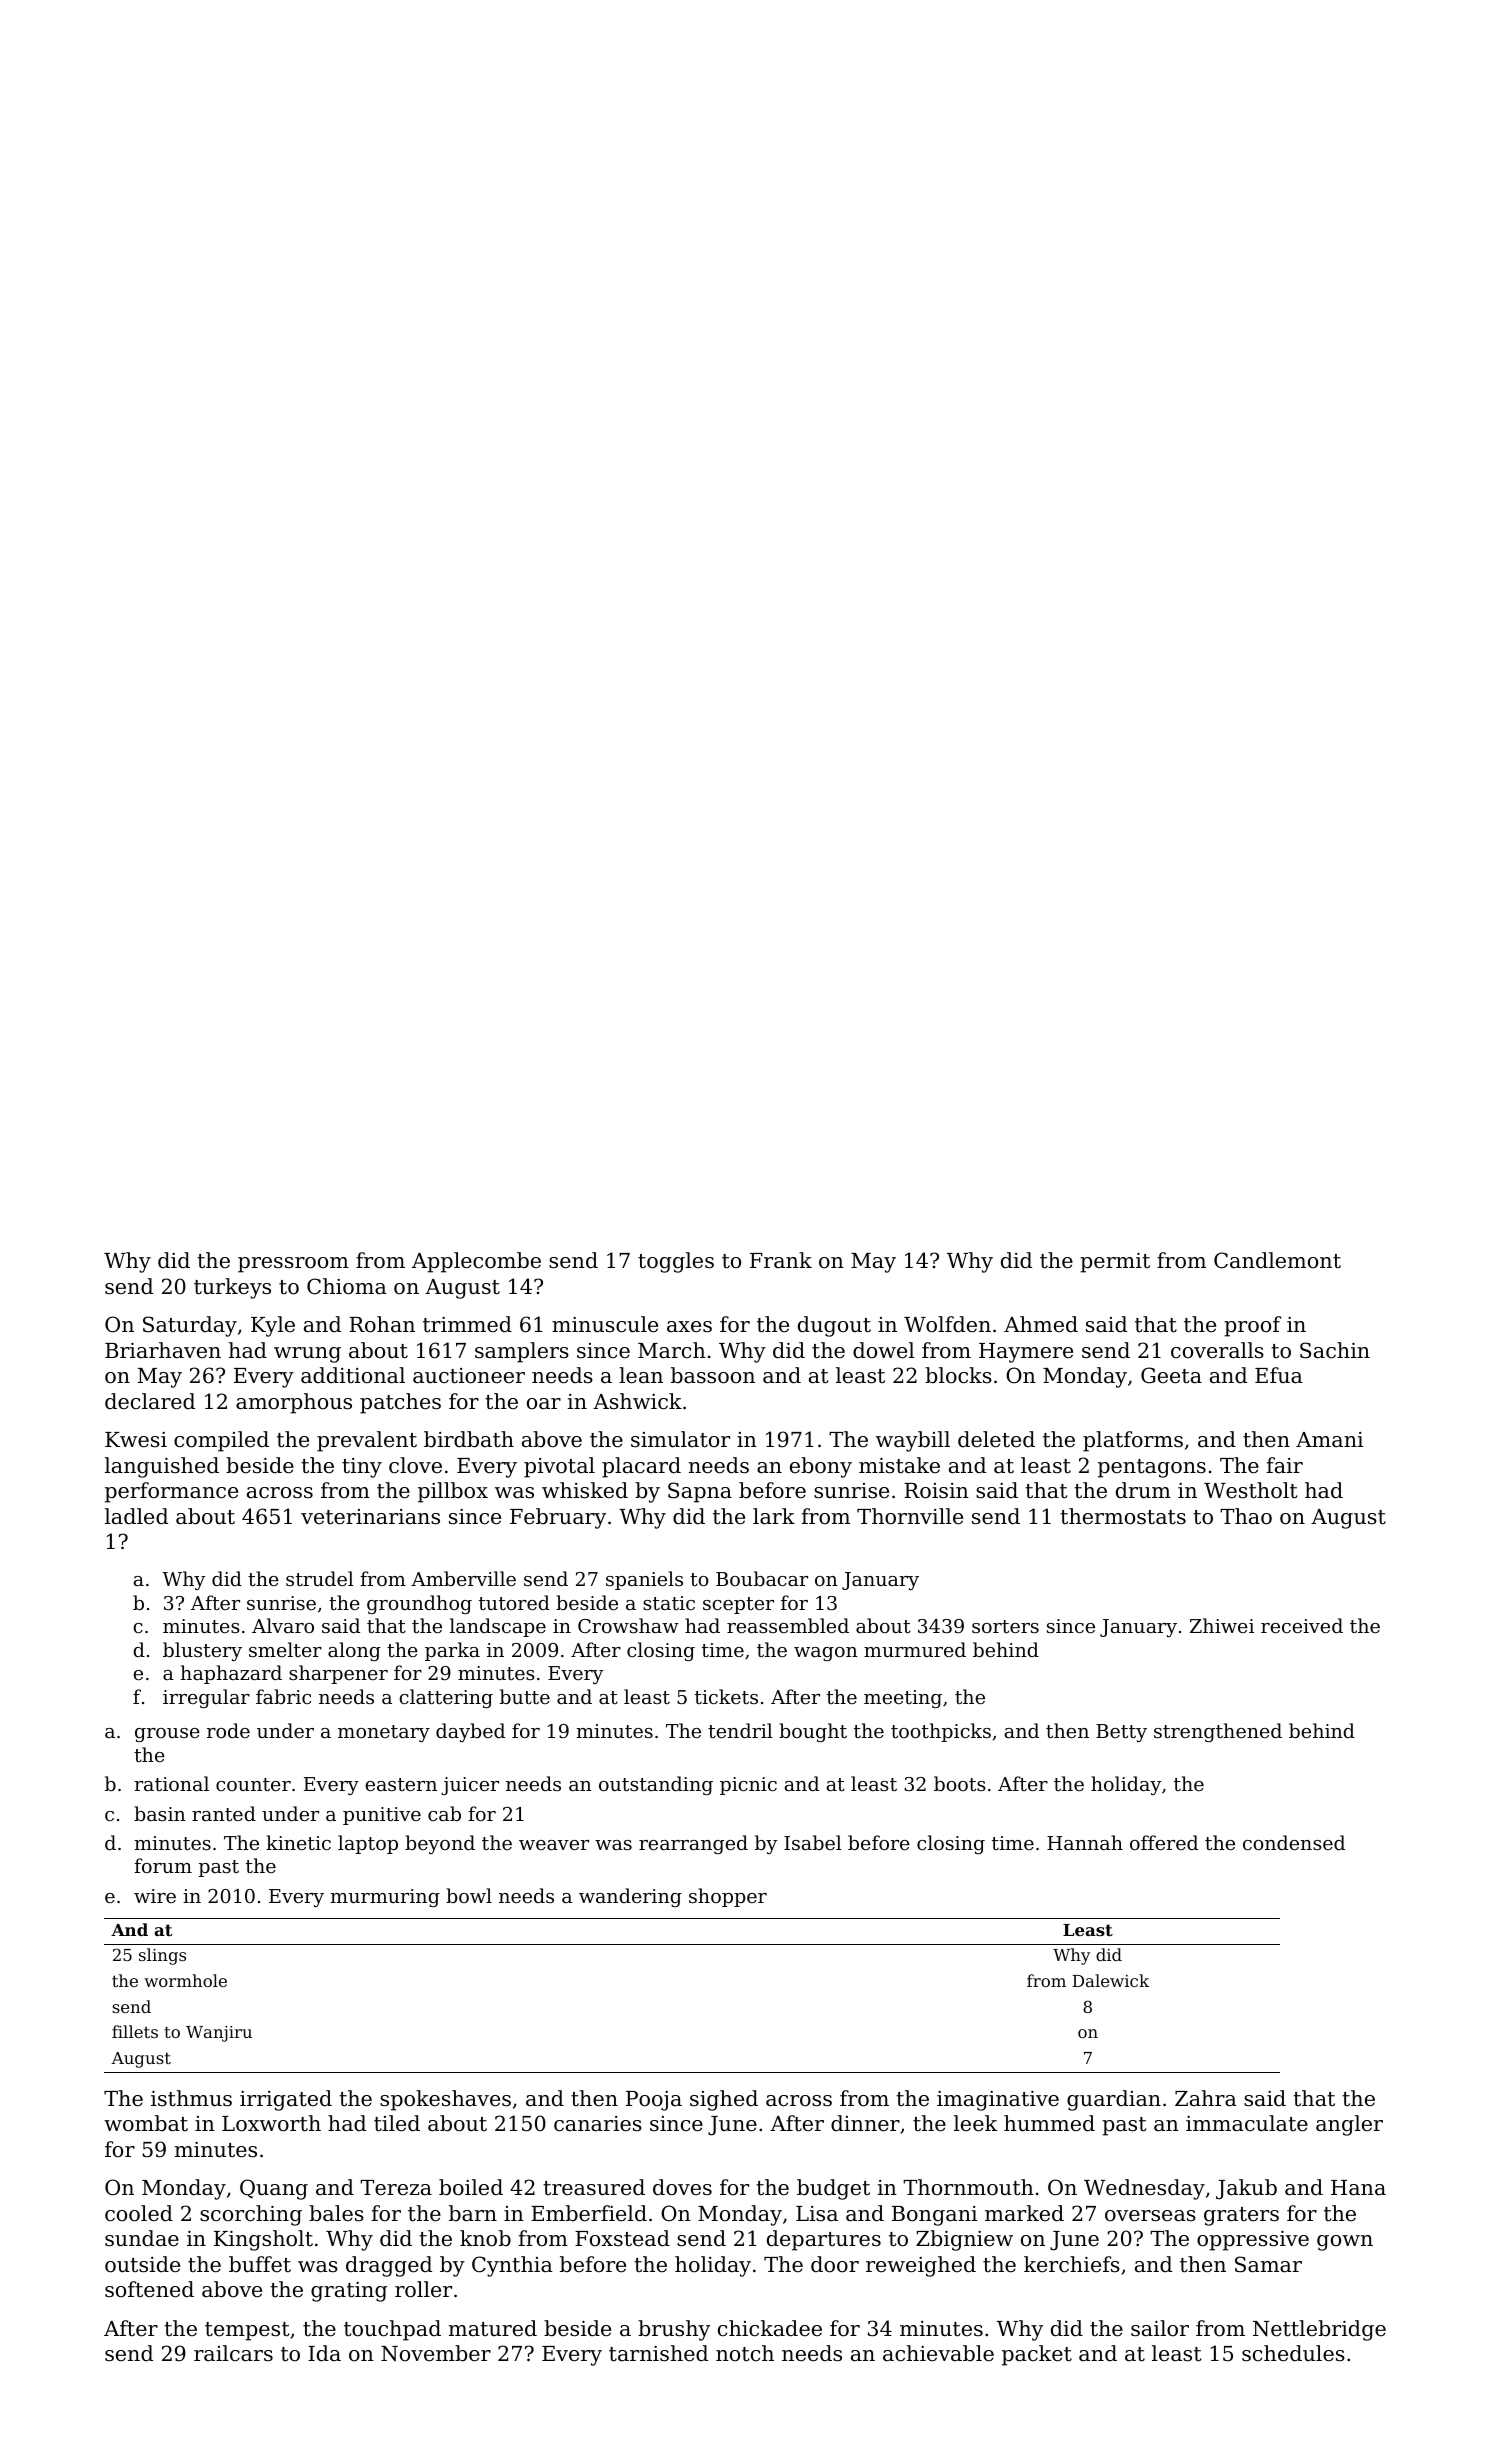 This screenshot has width=1496, height=2464. I want to click on Candlemont, so click(1277, 1260).
